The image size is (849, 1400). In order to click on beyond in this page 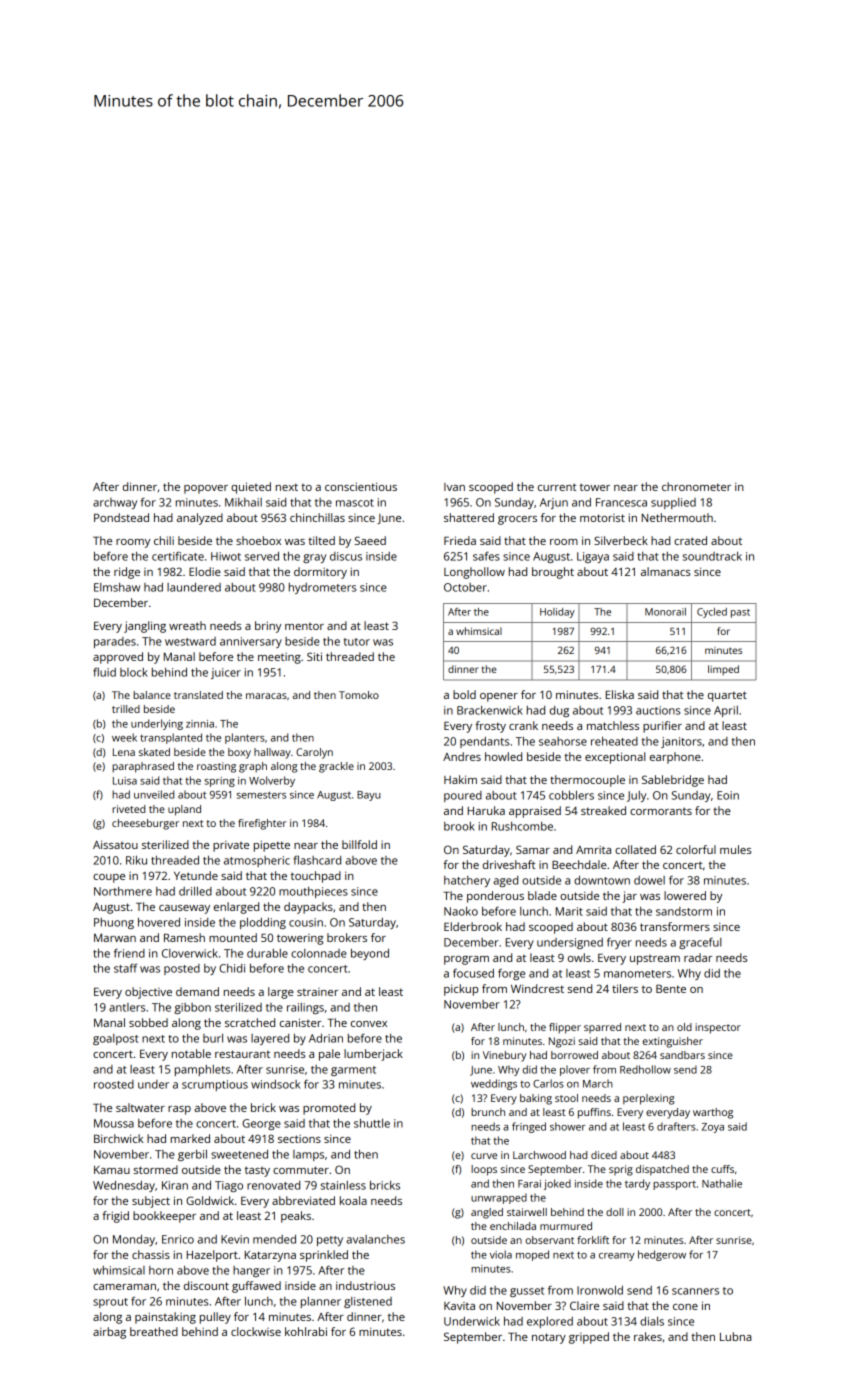, I will do `click(370, 954)`.
